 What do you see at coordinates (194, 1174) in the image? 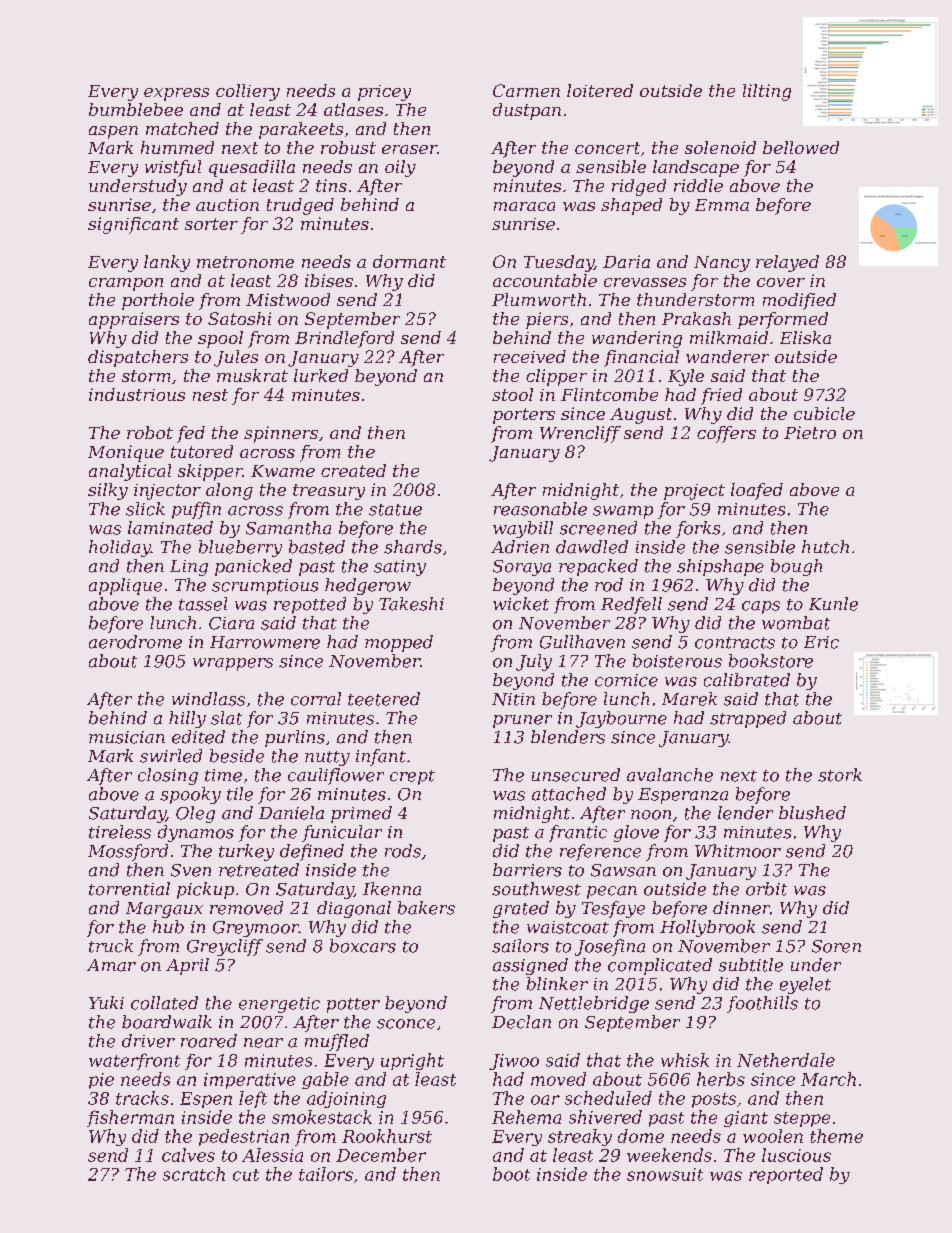
I see `scratch` at bounding box center [194, 1174].
